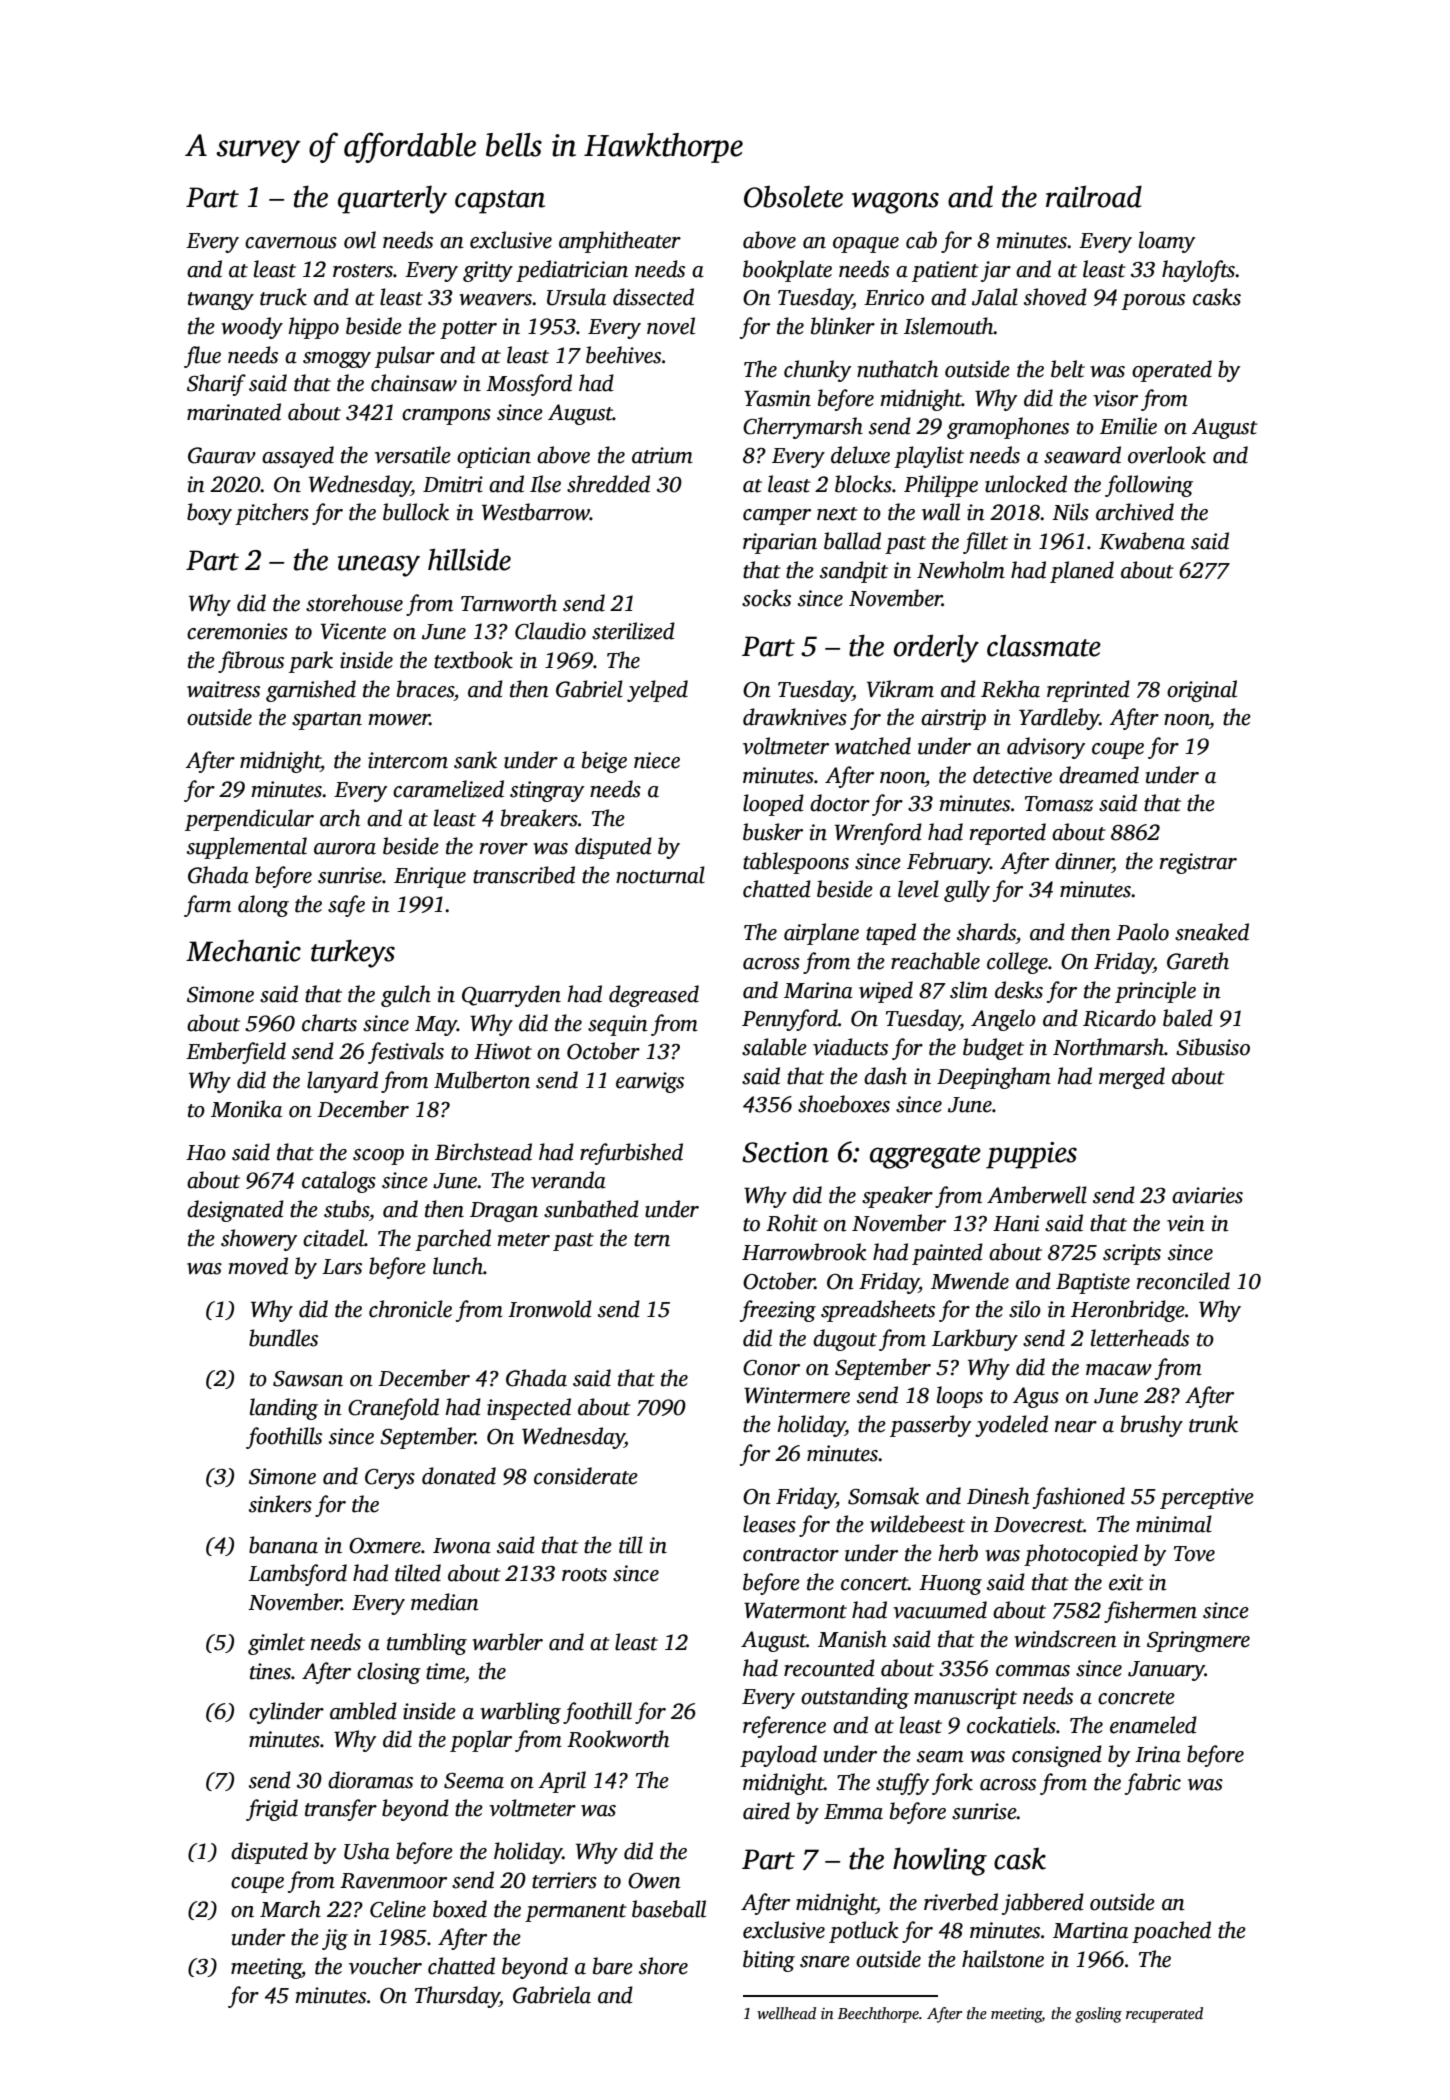 The image size is (1450, 2100). What do you see at coordinates (222, 455) in the image?
I see `Gaurav` at bounding box center [222, 455].
